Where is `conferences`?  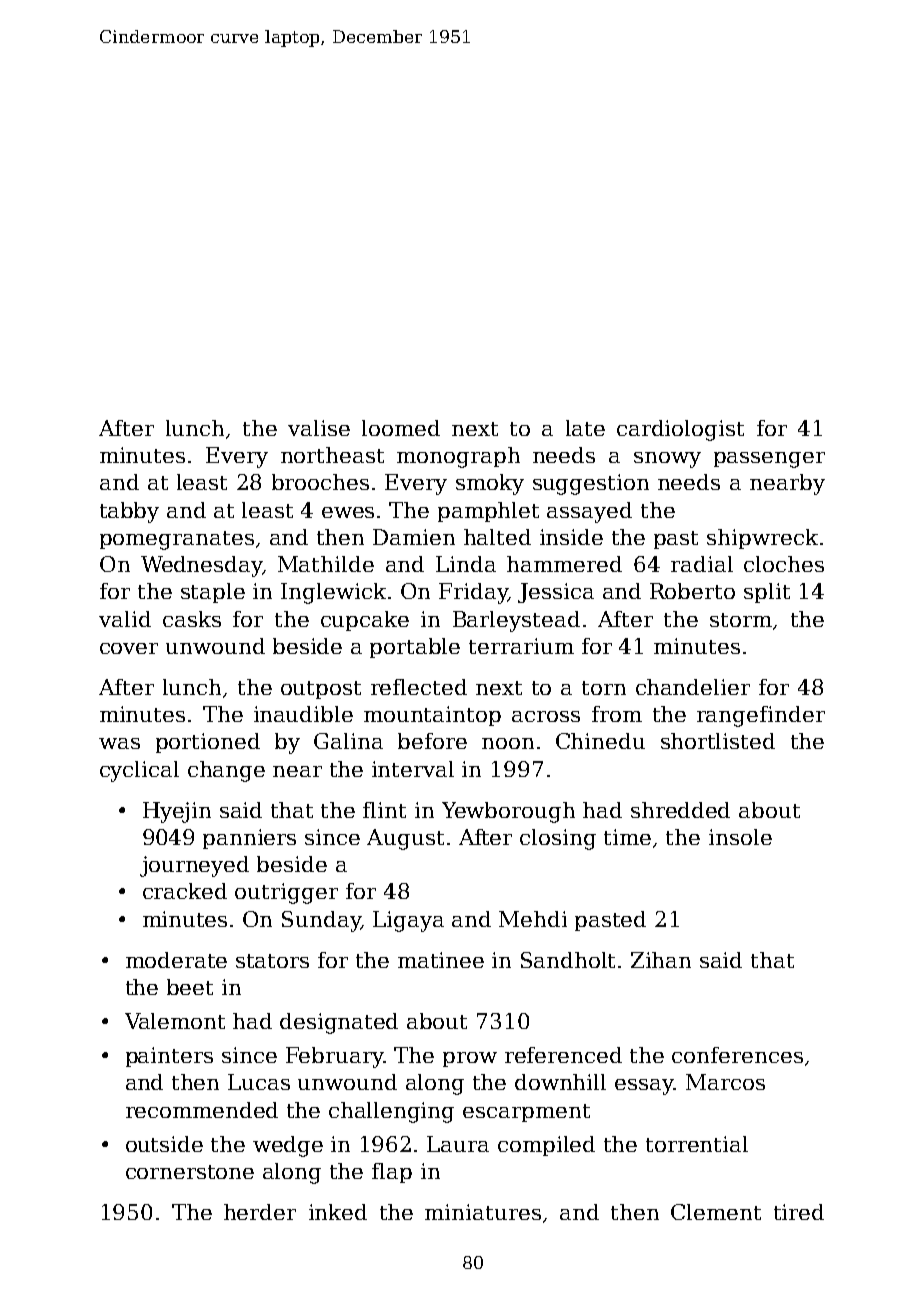
conferences is located at coordinates (737, 1055).
